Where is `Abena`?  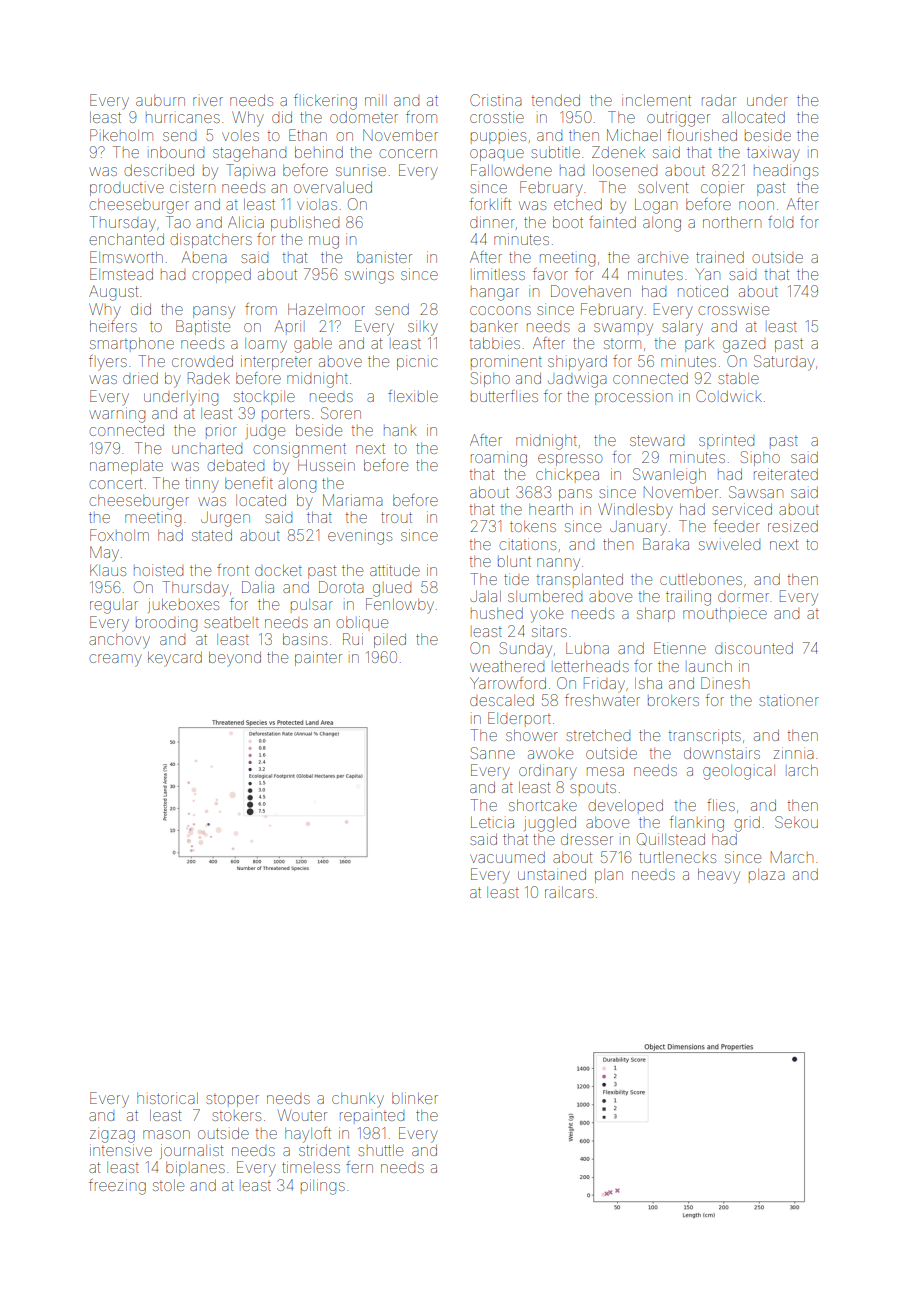 Abena is located at coordinates (204, 257).
